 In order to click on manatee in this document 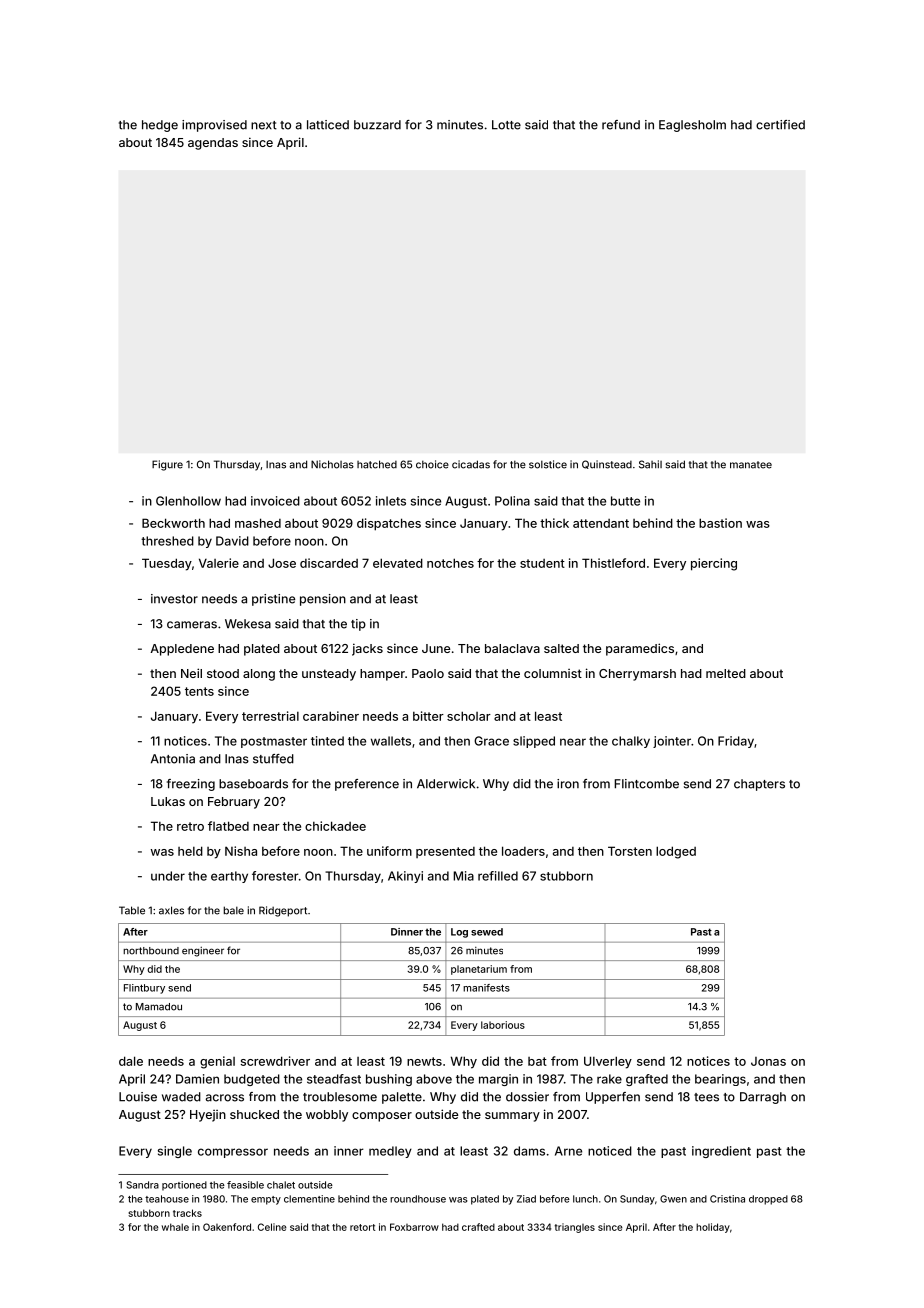, I will do `click(751, 465)`.
